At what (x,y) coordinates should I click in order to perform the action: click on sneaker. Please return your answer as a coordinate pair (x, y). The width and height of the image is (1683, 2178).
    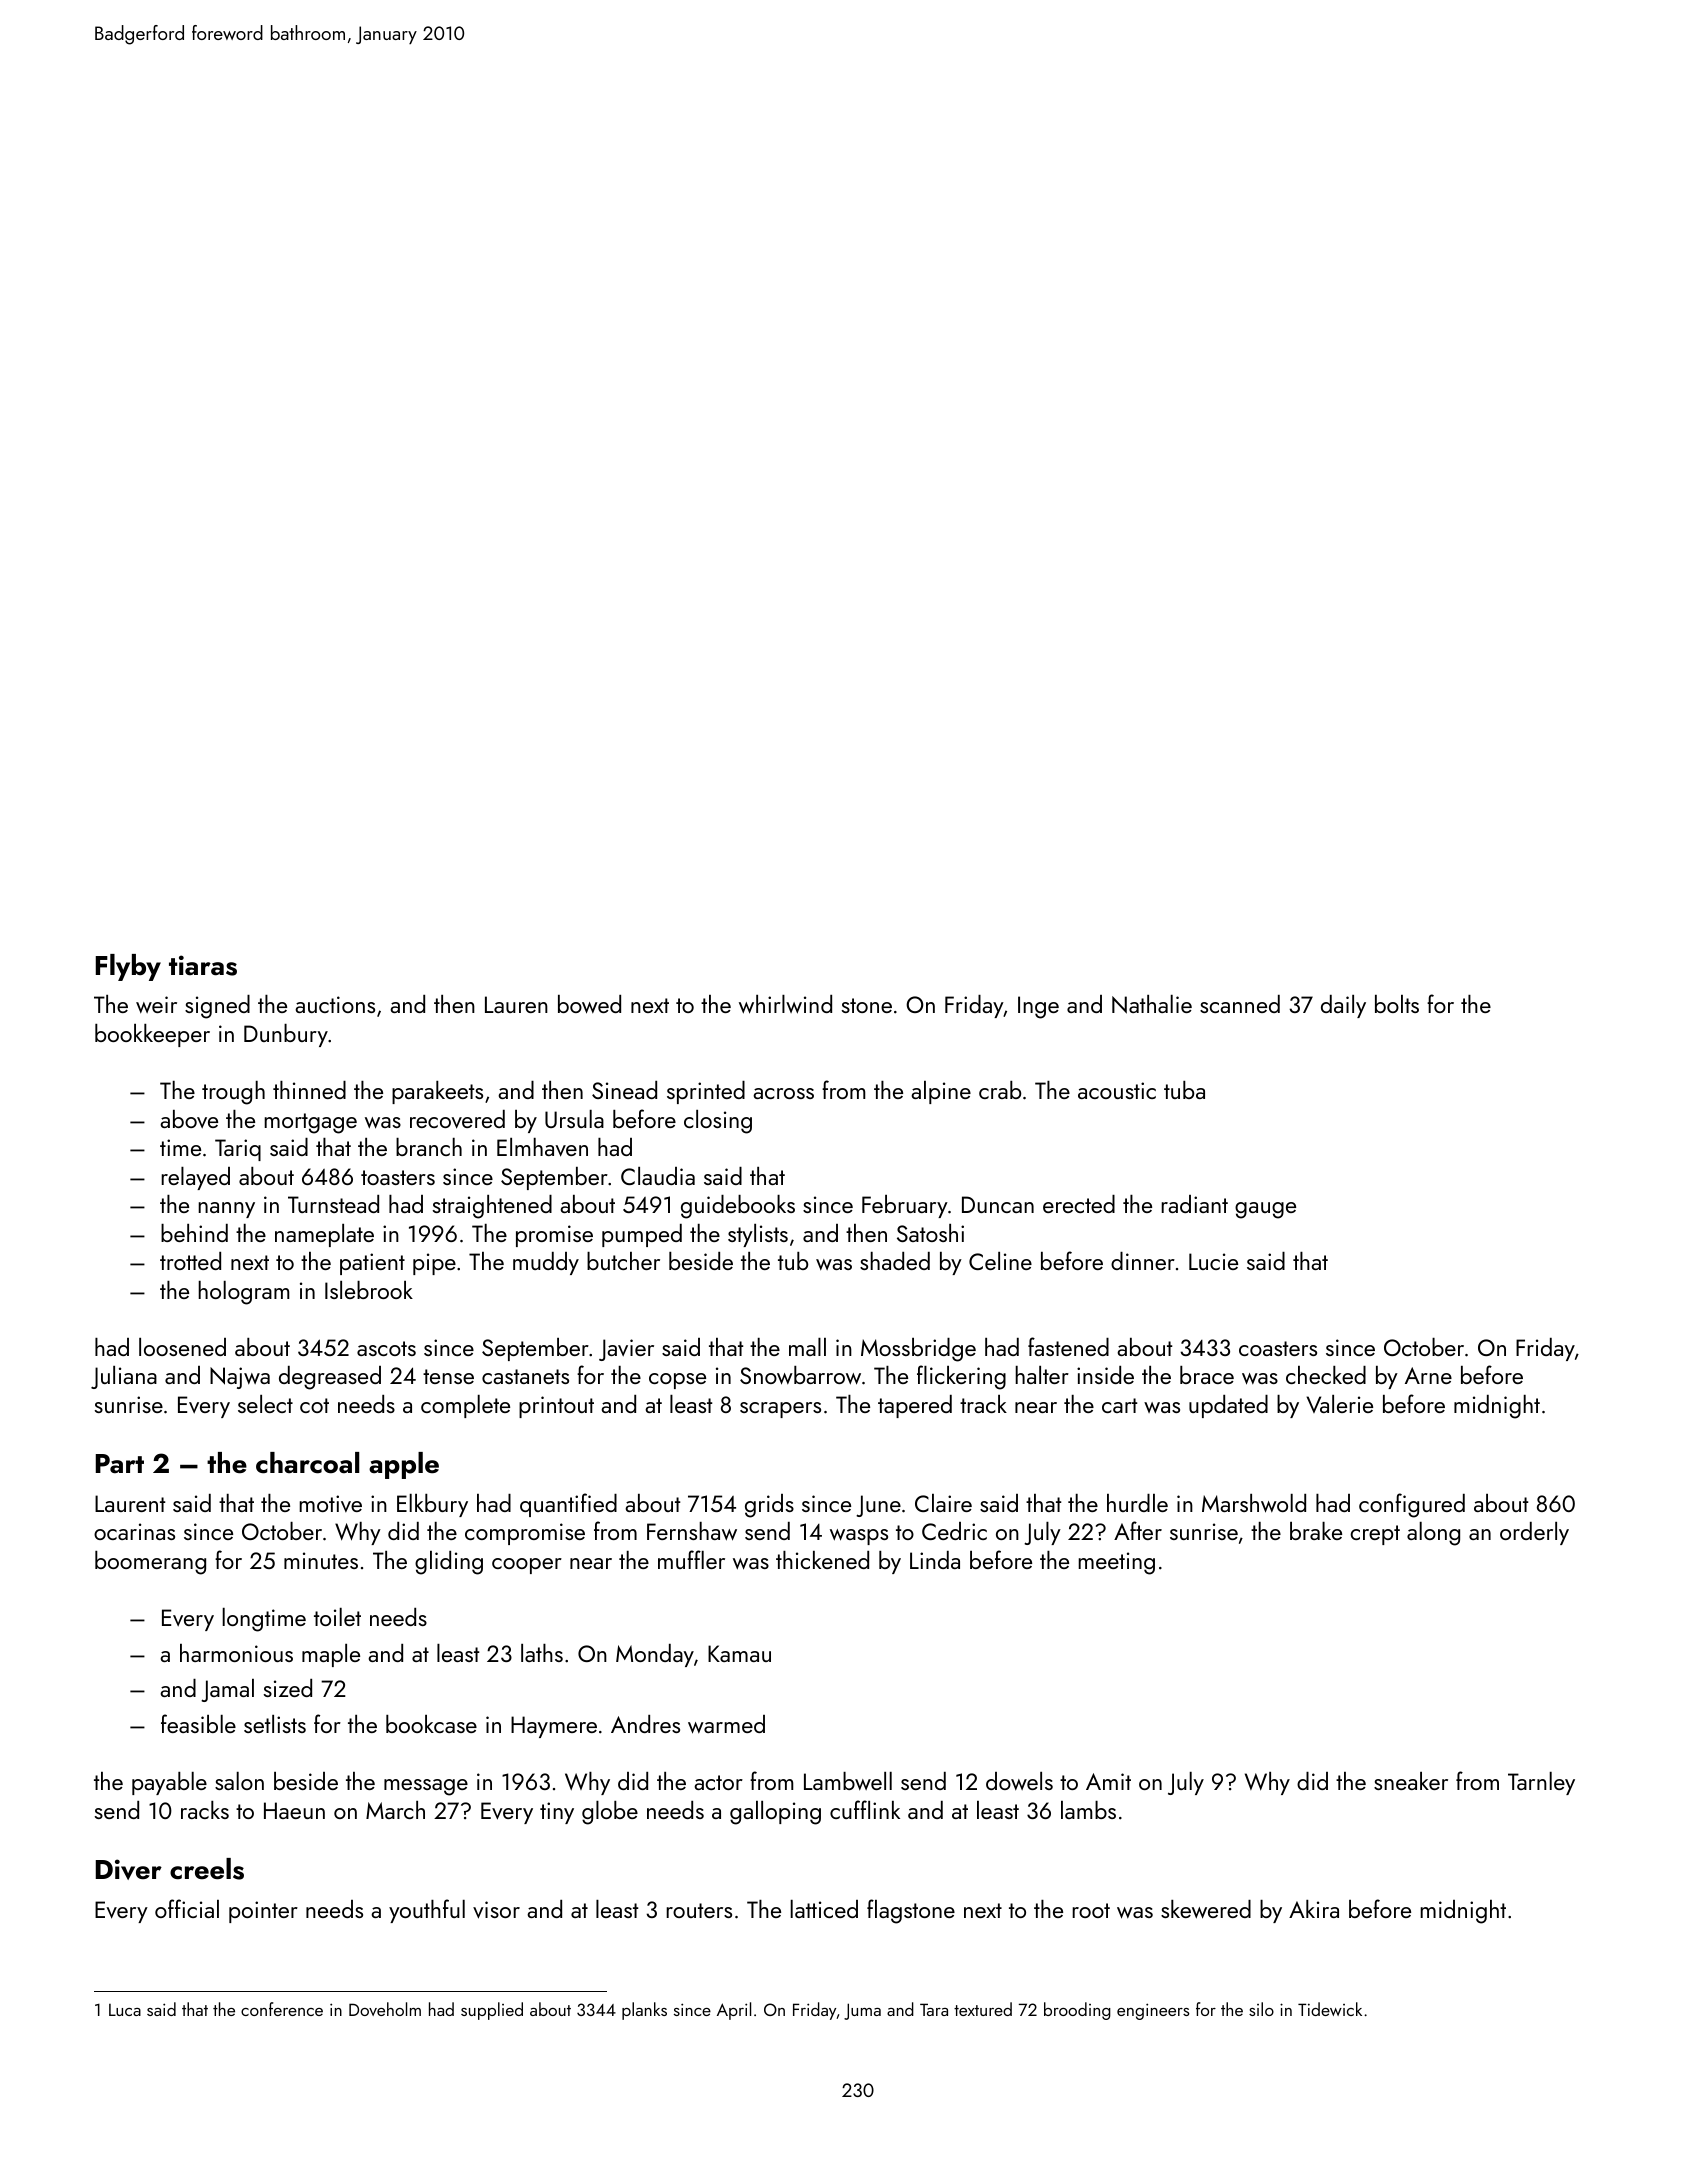
    Looking at the image, I should click on (1411, 1781).
